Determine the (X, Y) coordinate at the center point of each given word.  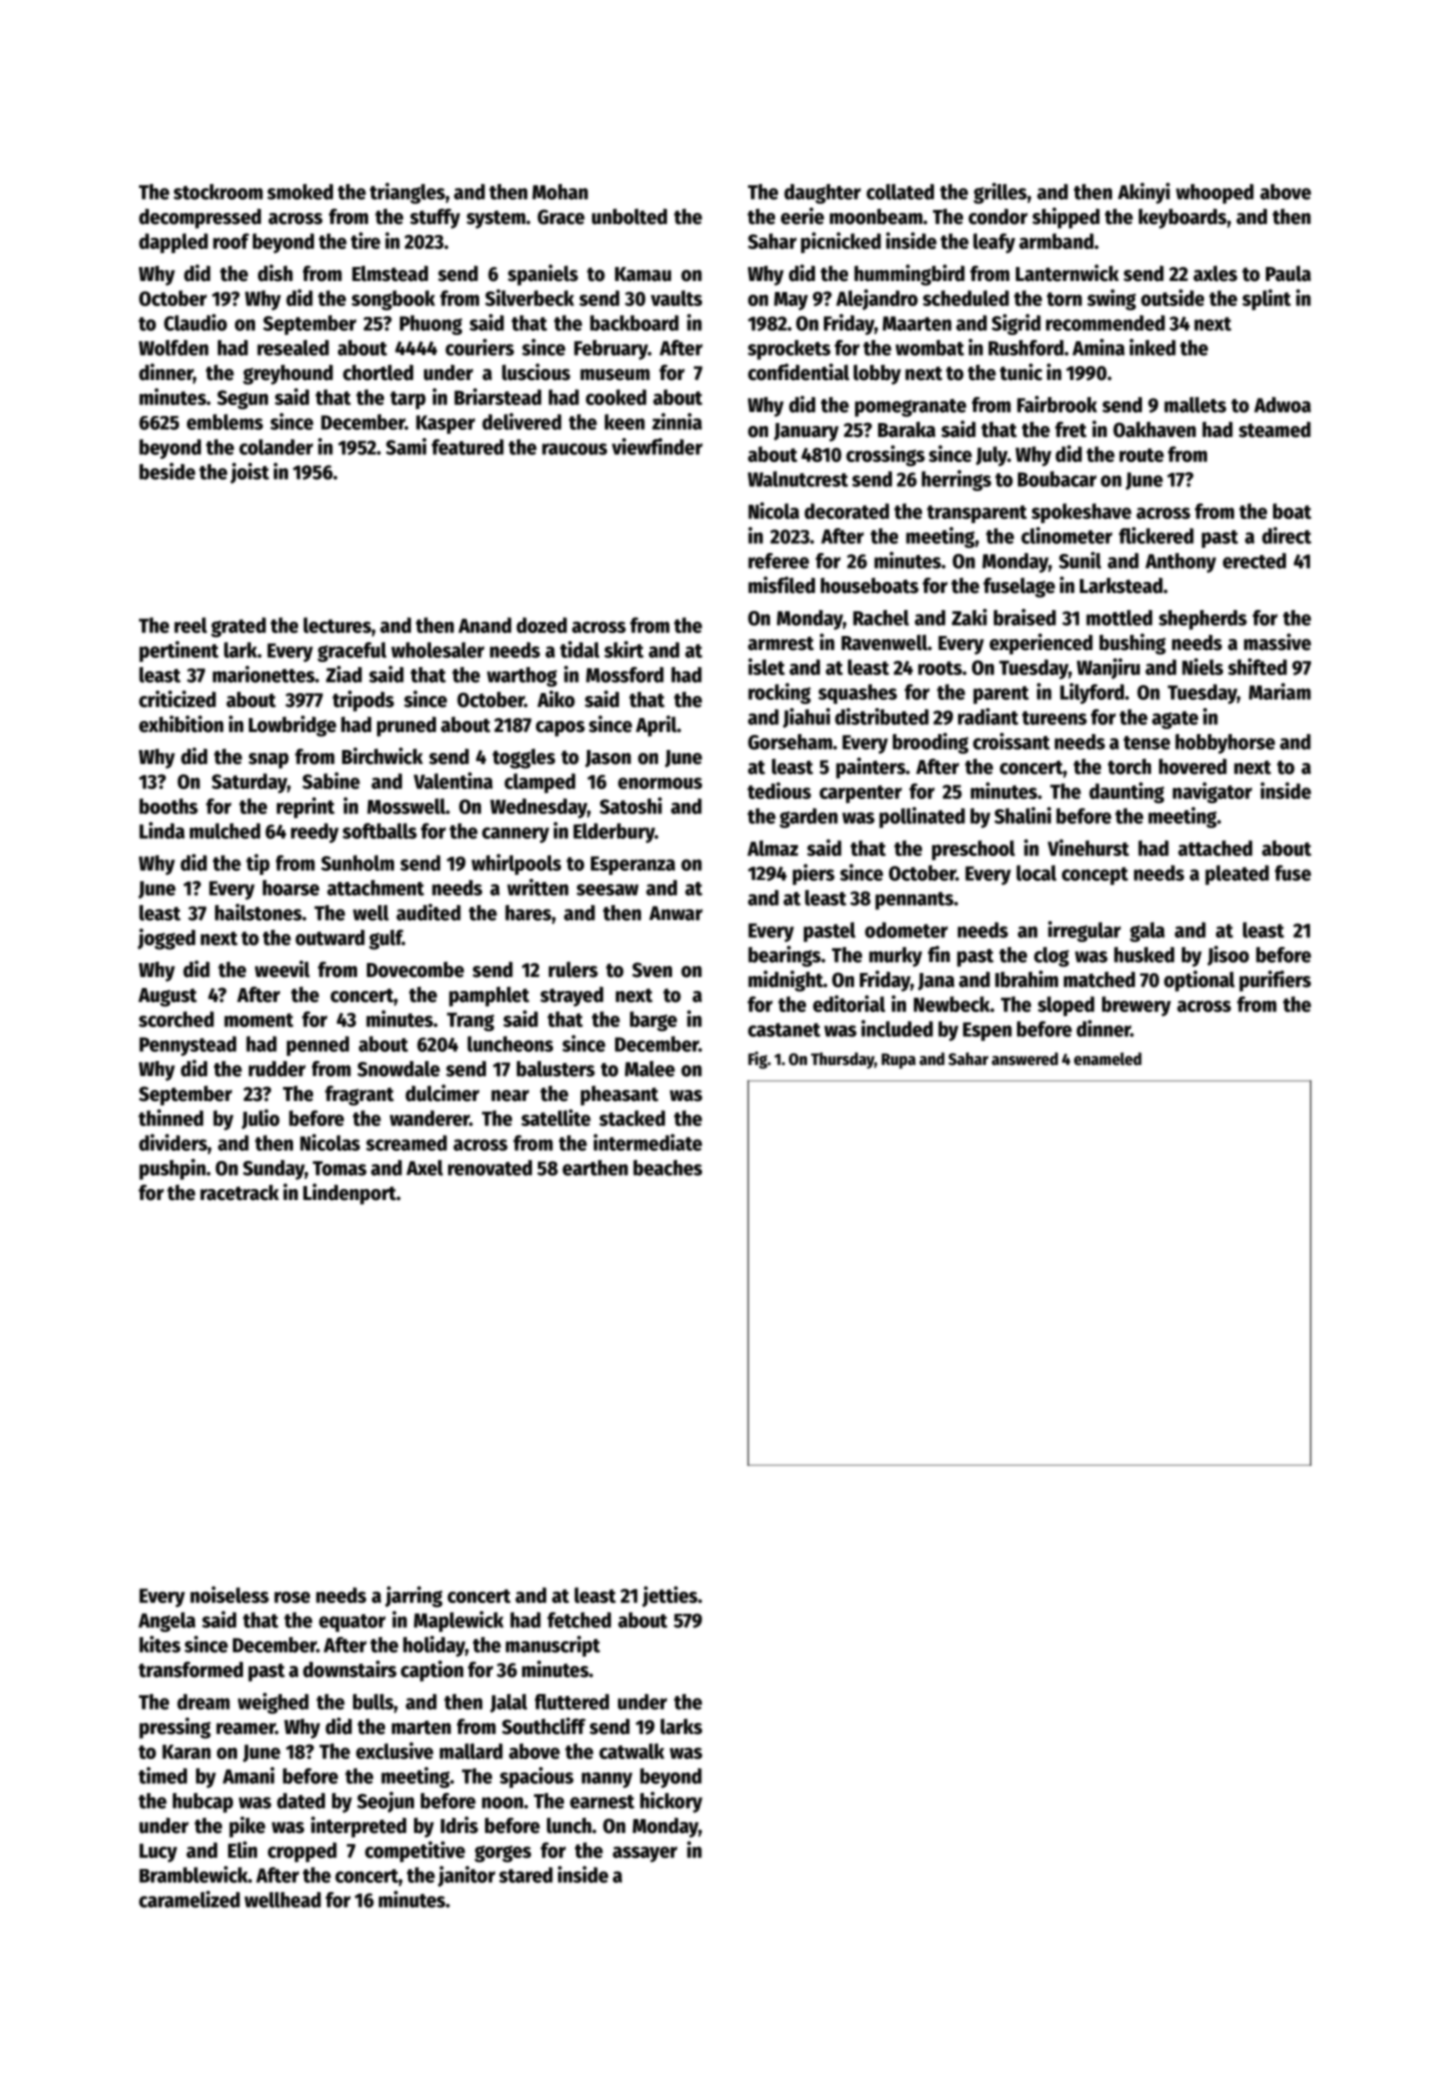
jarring (414, 1596)
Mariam (1280, 691)
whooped (1215, 194)
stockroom (218, 192)
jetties (670, 1596)
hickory (671, 1802)
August (167, 997)
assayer (645, 1854)
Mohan (560, 192)
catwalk (631, 1751)
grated (238, 627)
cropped (302, 1852)
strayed (571, 997)
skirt (624, 649)
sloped (1066, 1006)
